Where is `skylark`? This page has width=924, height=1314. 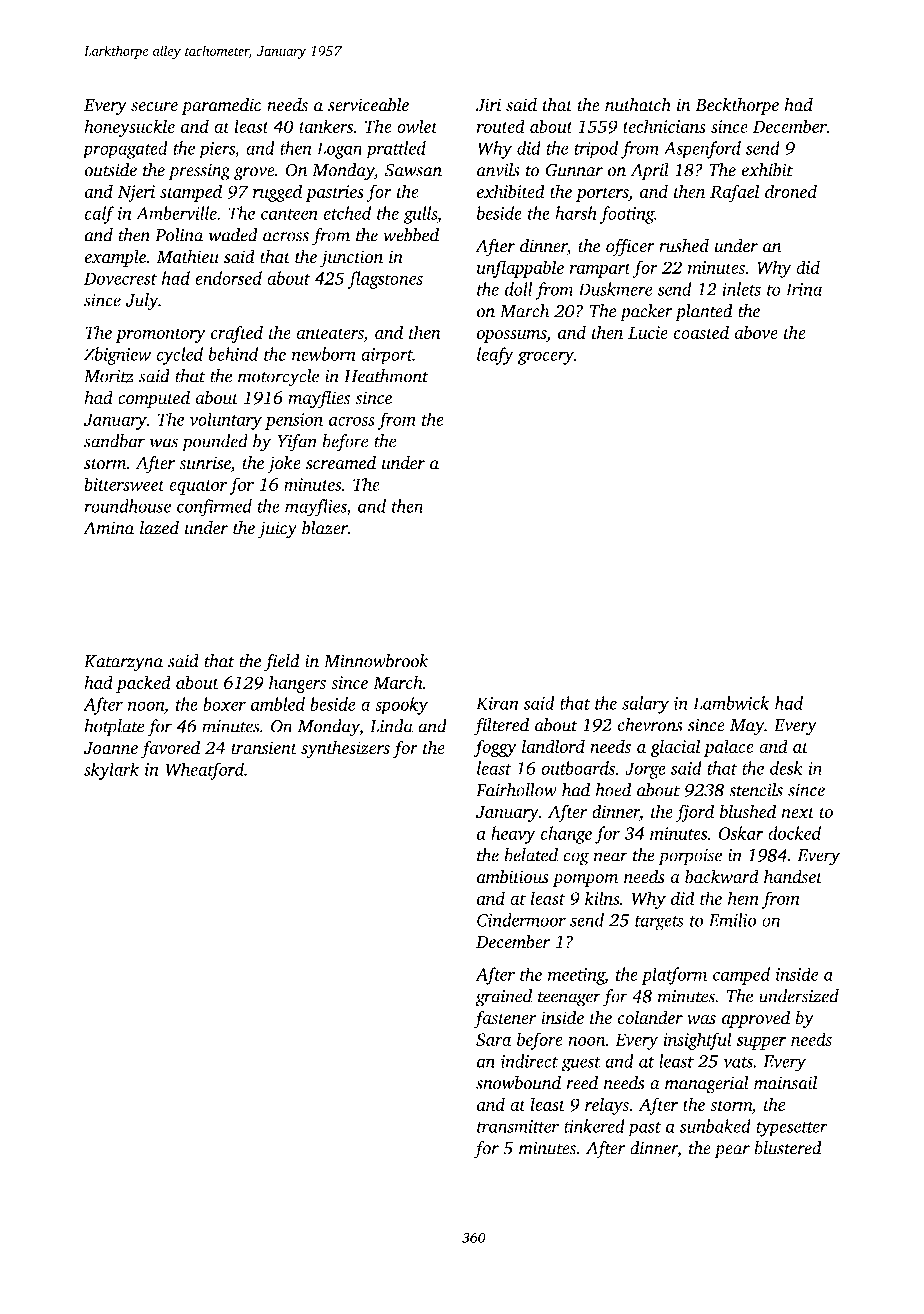 skylark is located at coordinates (111, 771).
